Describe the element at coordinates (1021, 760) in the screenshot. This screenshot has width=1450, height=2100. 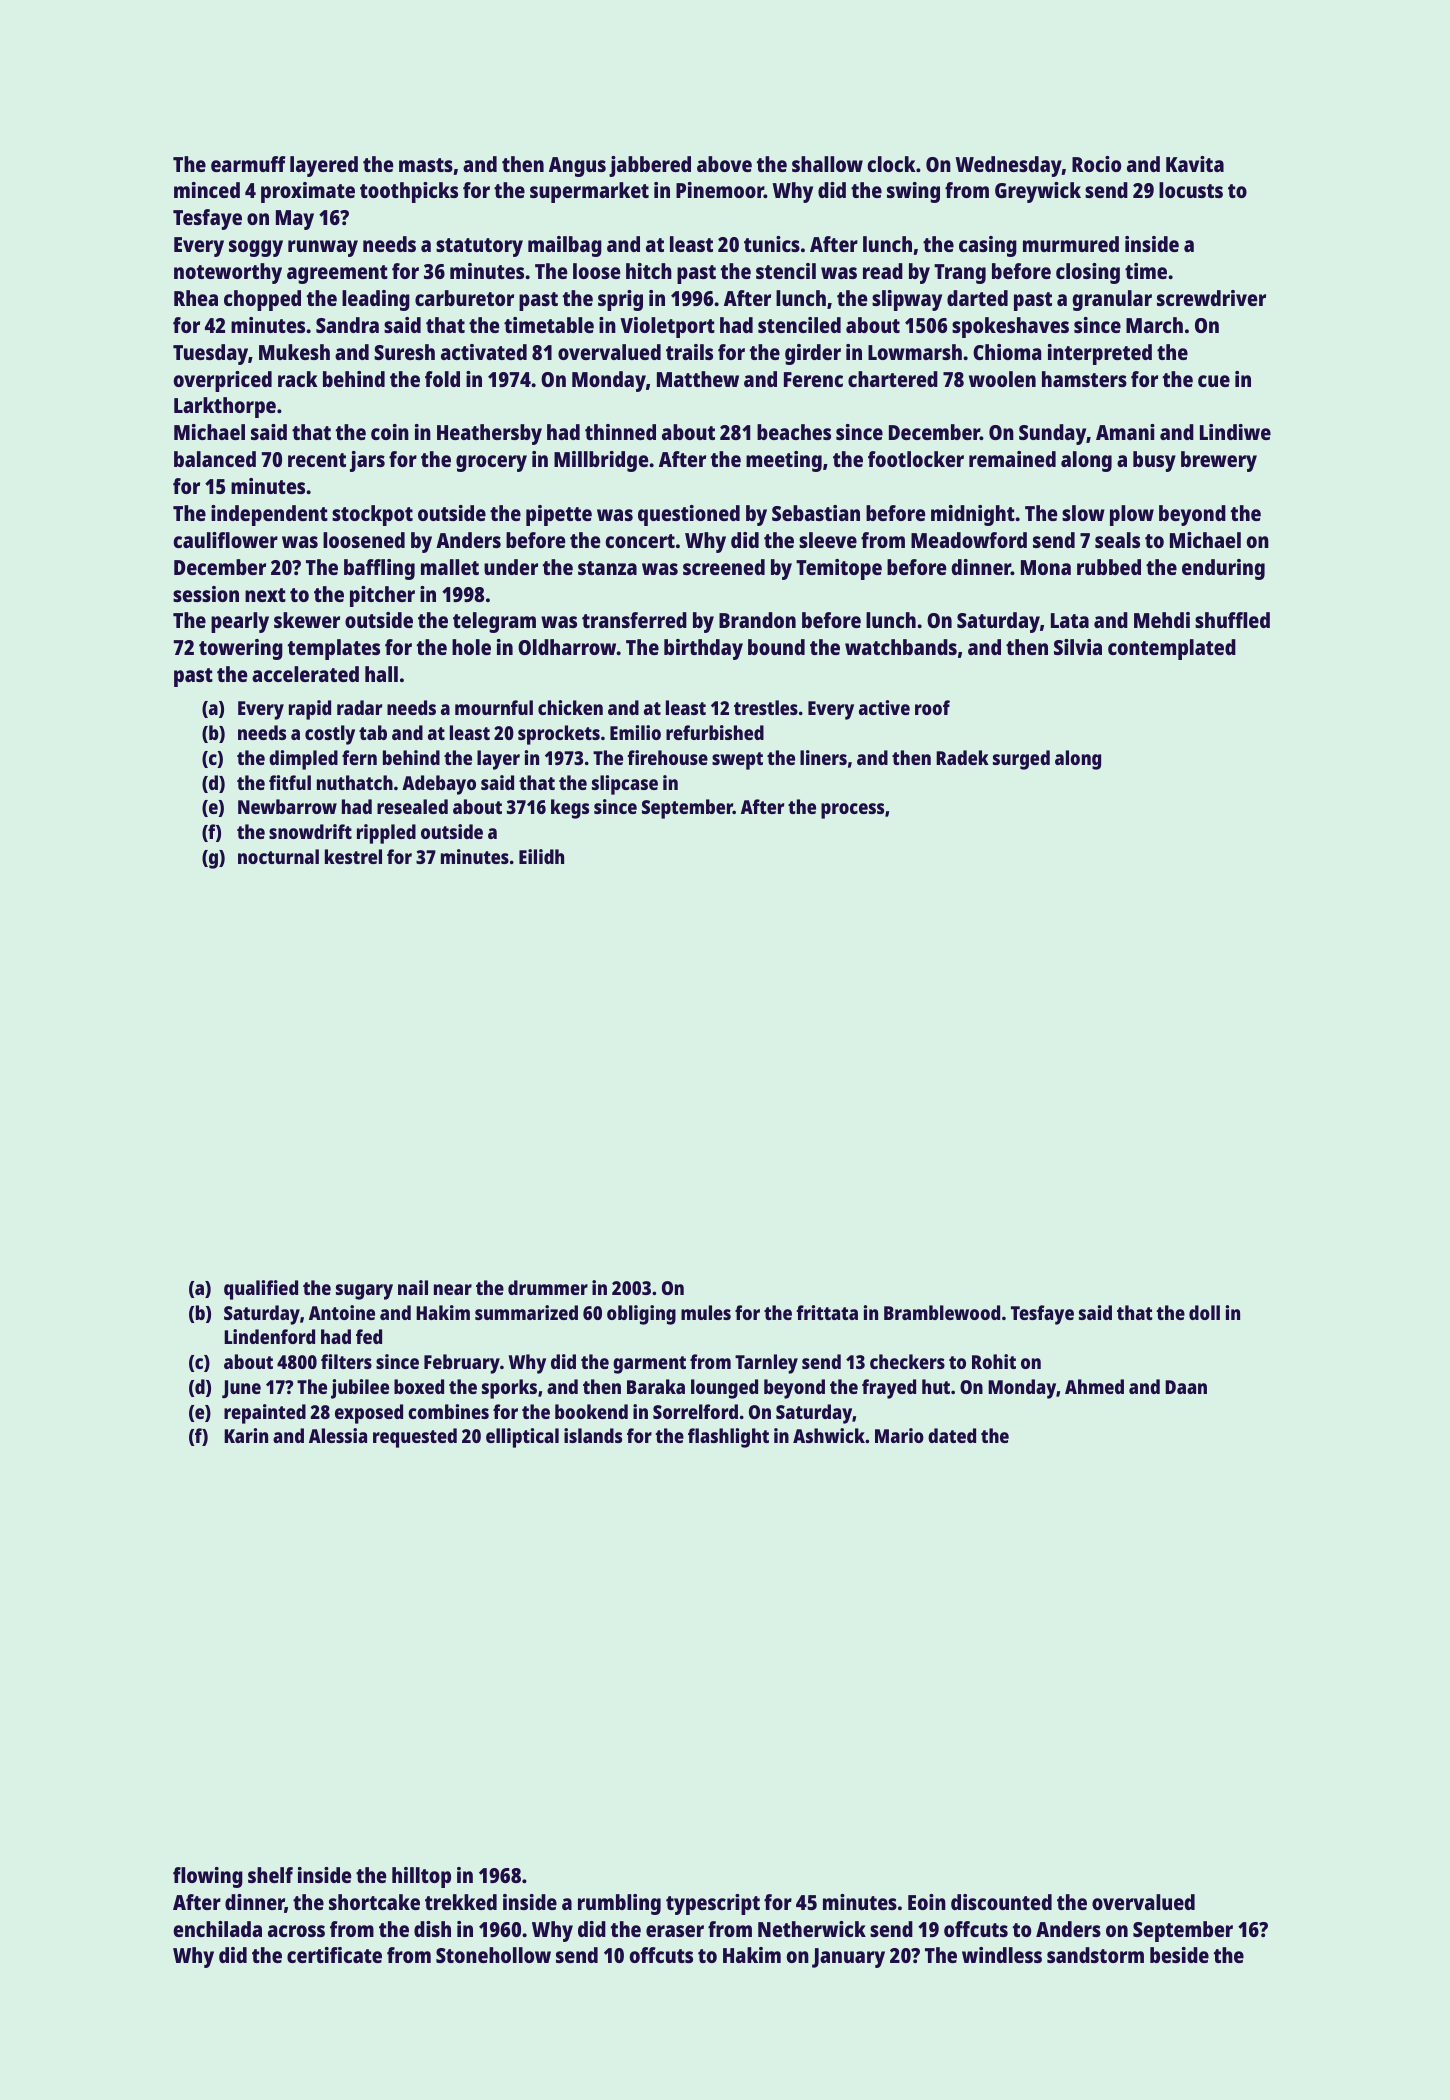
I see `surged` at that location.
